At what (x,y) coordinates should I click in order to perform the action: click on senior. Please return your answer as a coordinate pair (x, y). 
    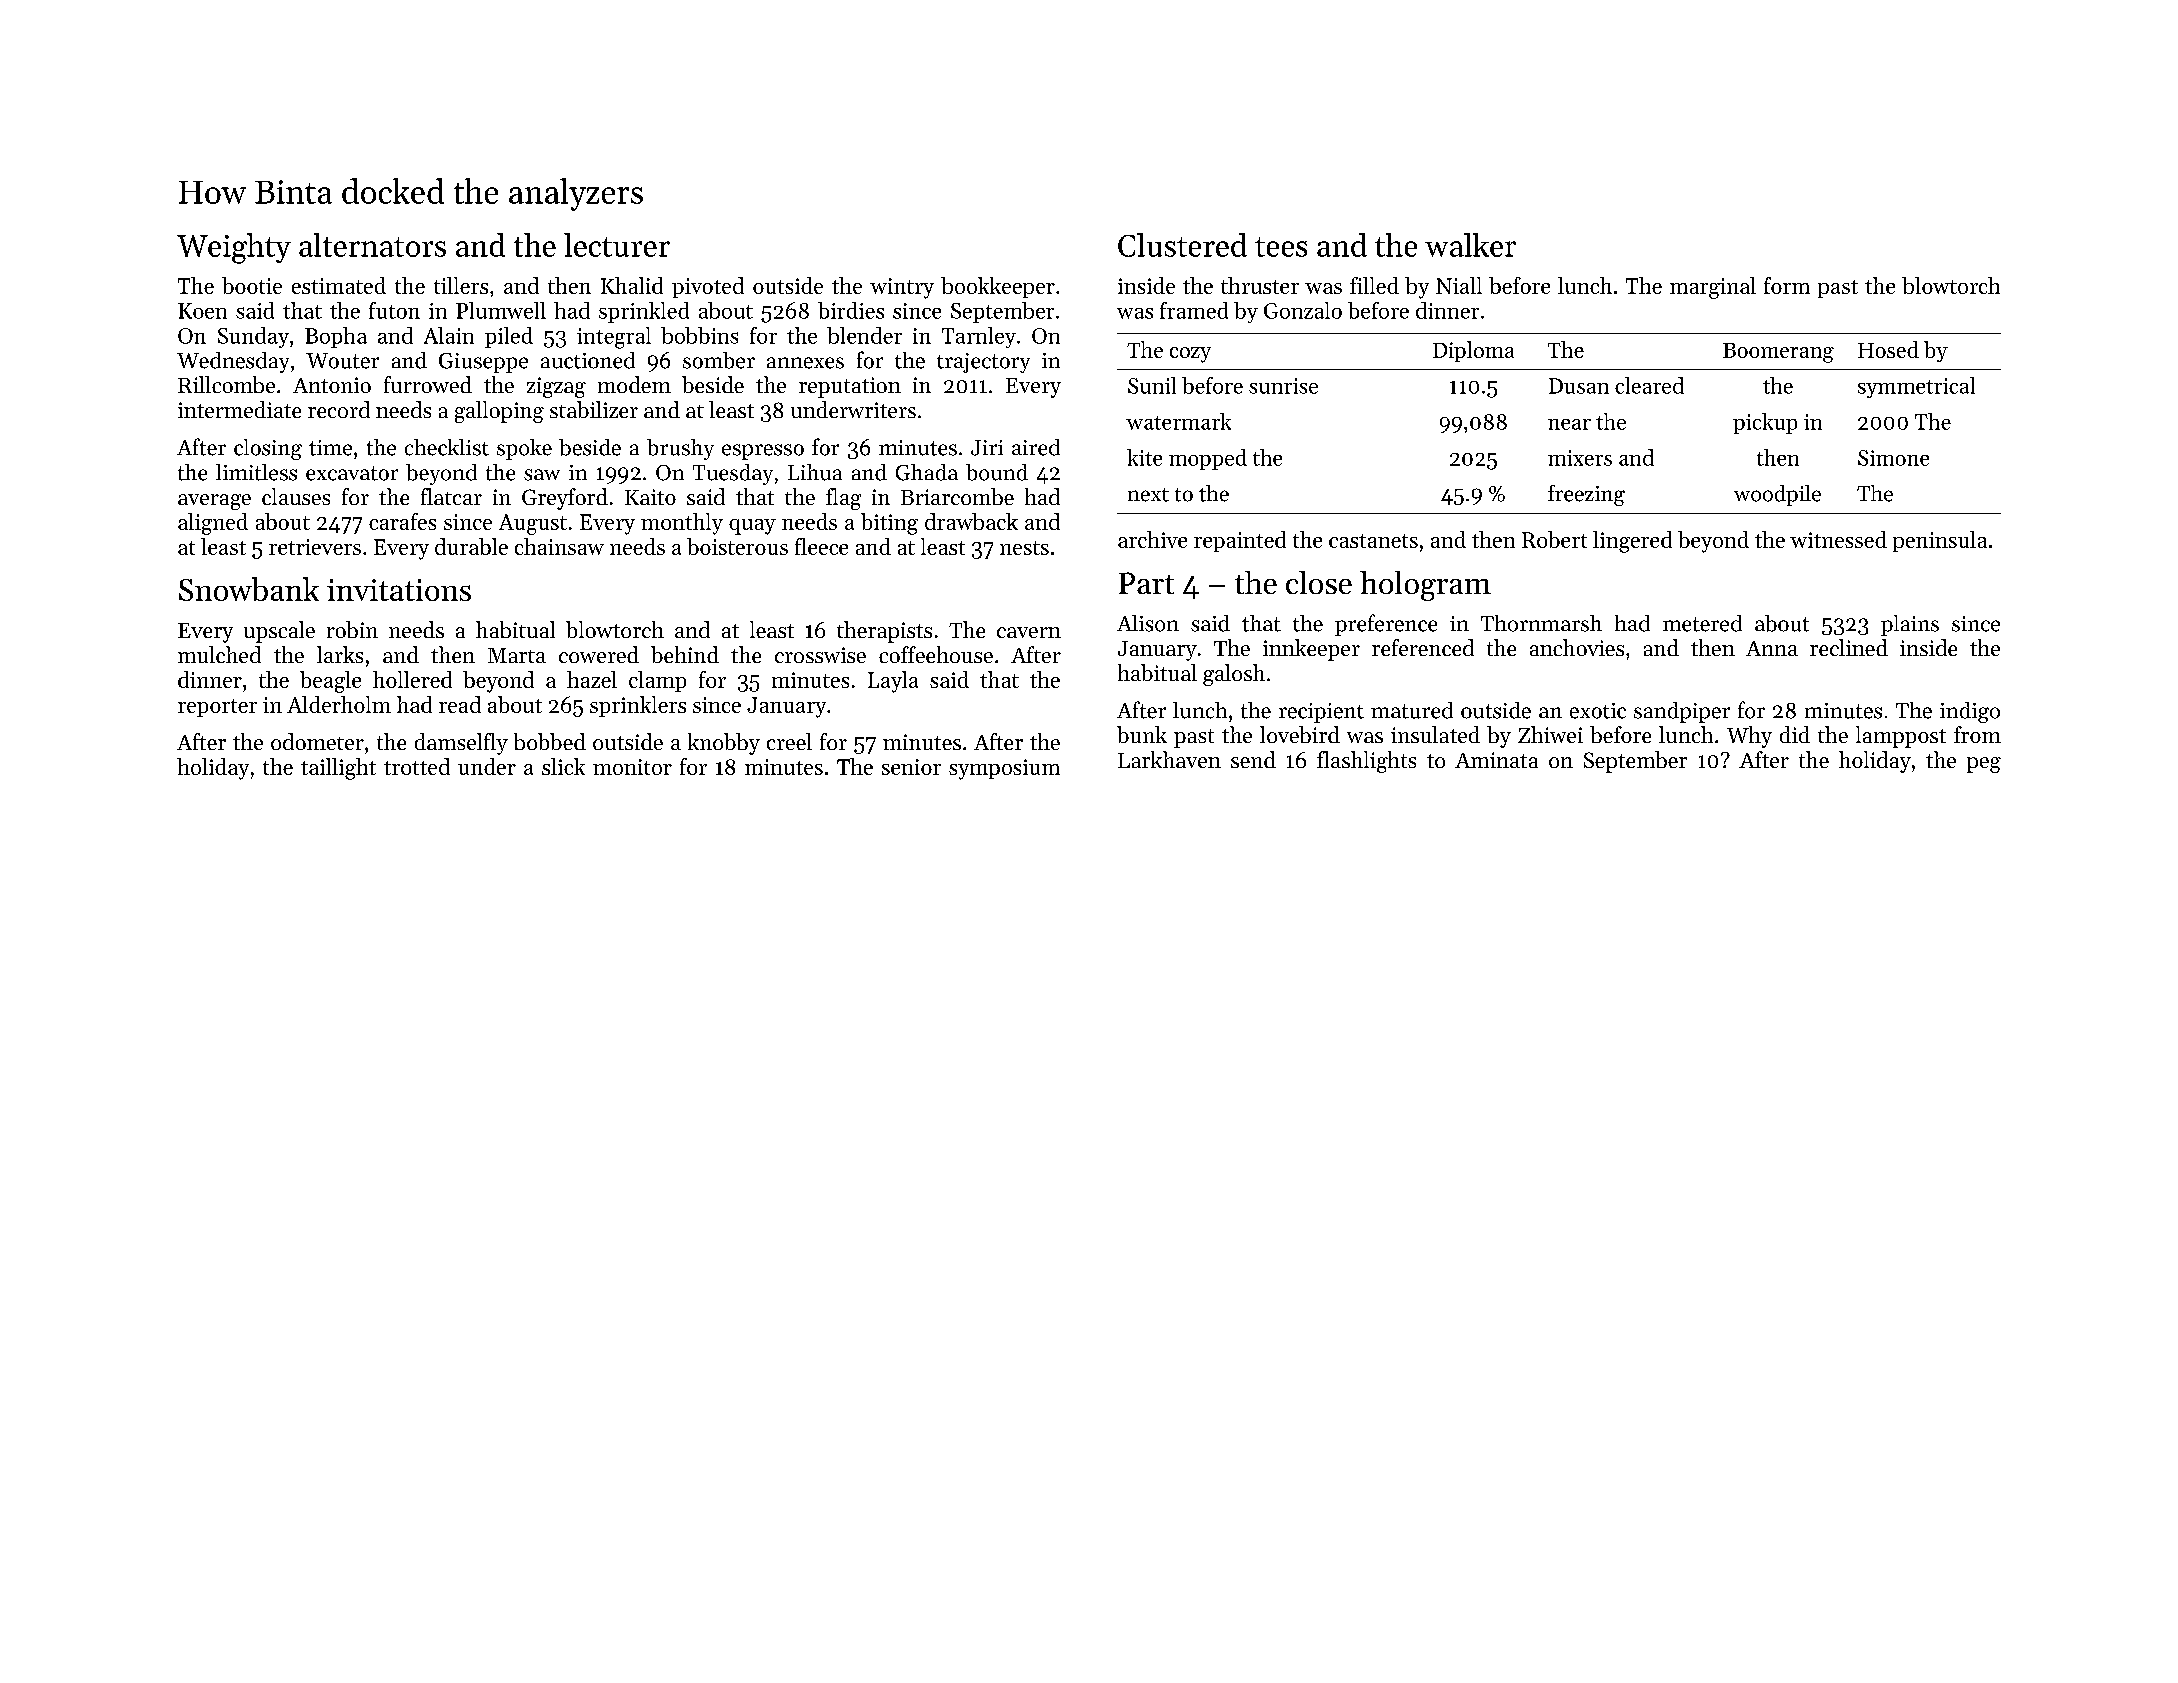
    Looking at the image, I should click on (911, 767).
